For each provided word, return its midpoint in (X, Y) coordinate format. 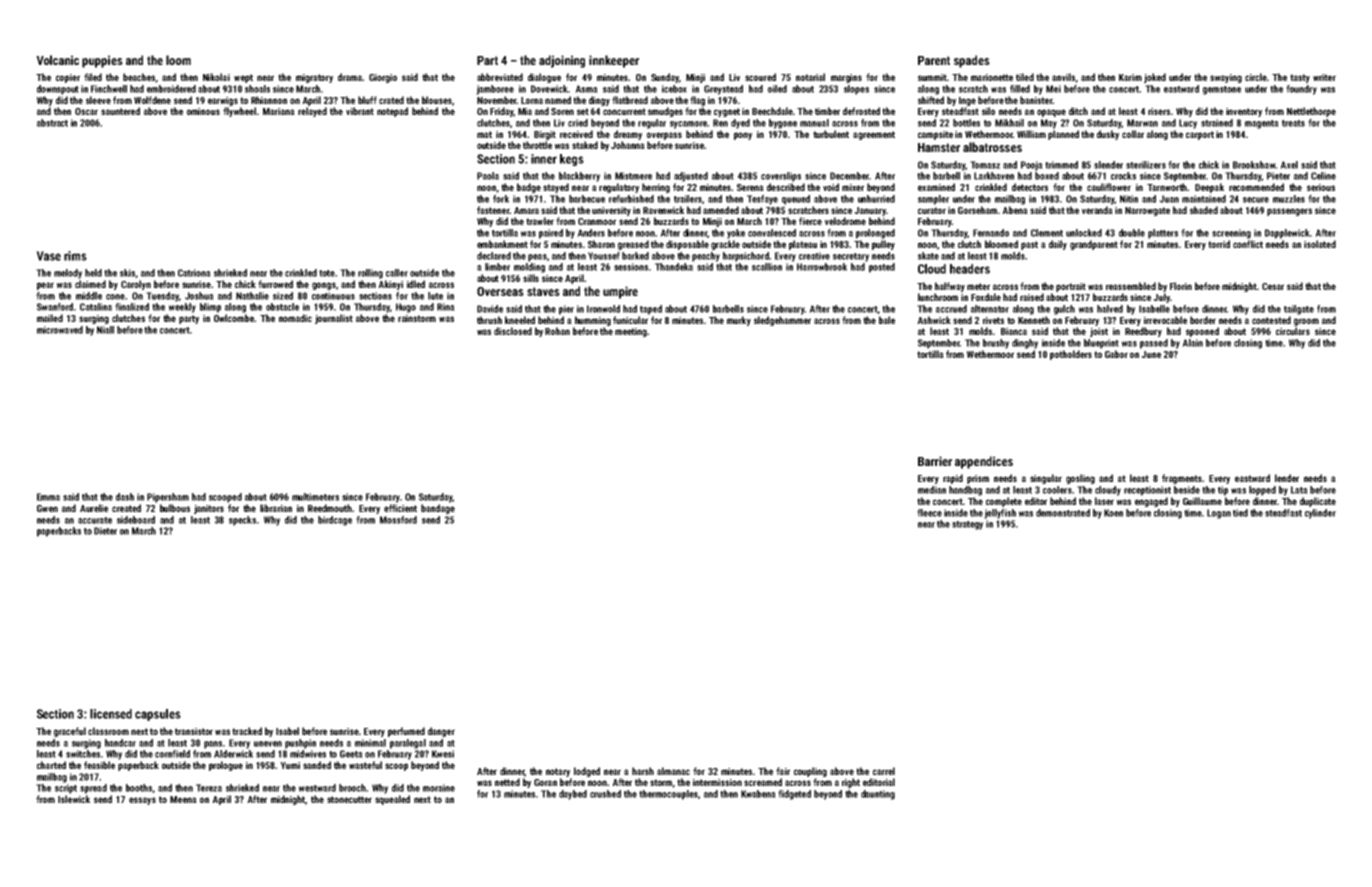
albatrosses (992, 147)
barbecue (587, 199)
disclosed (513, 331)
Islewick (74, 799)
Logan (1219, 514)
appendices (984, 462)
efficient (400, 508)
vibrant (360, 111)
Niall (105, 330)
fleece (929, 513)
